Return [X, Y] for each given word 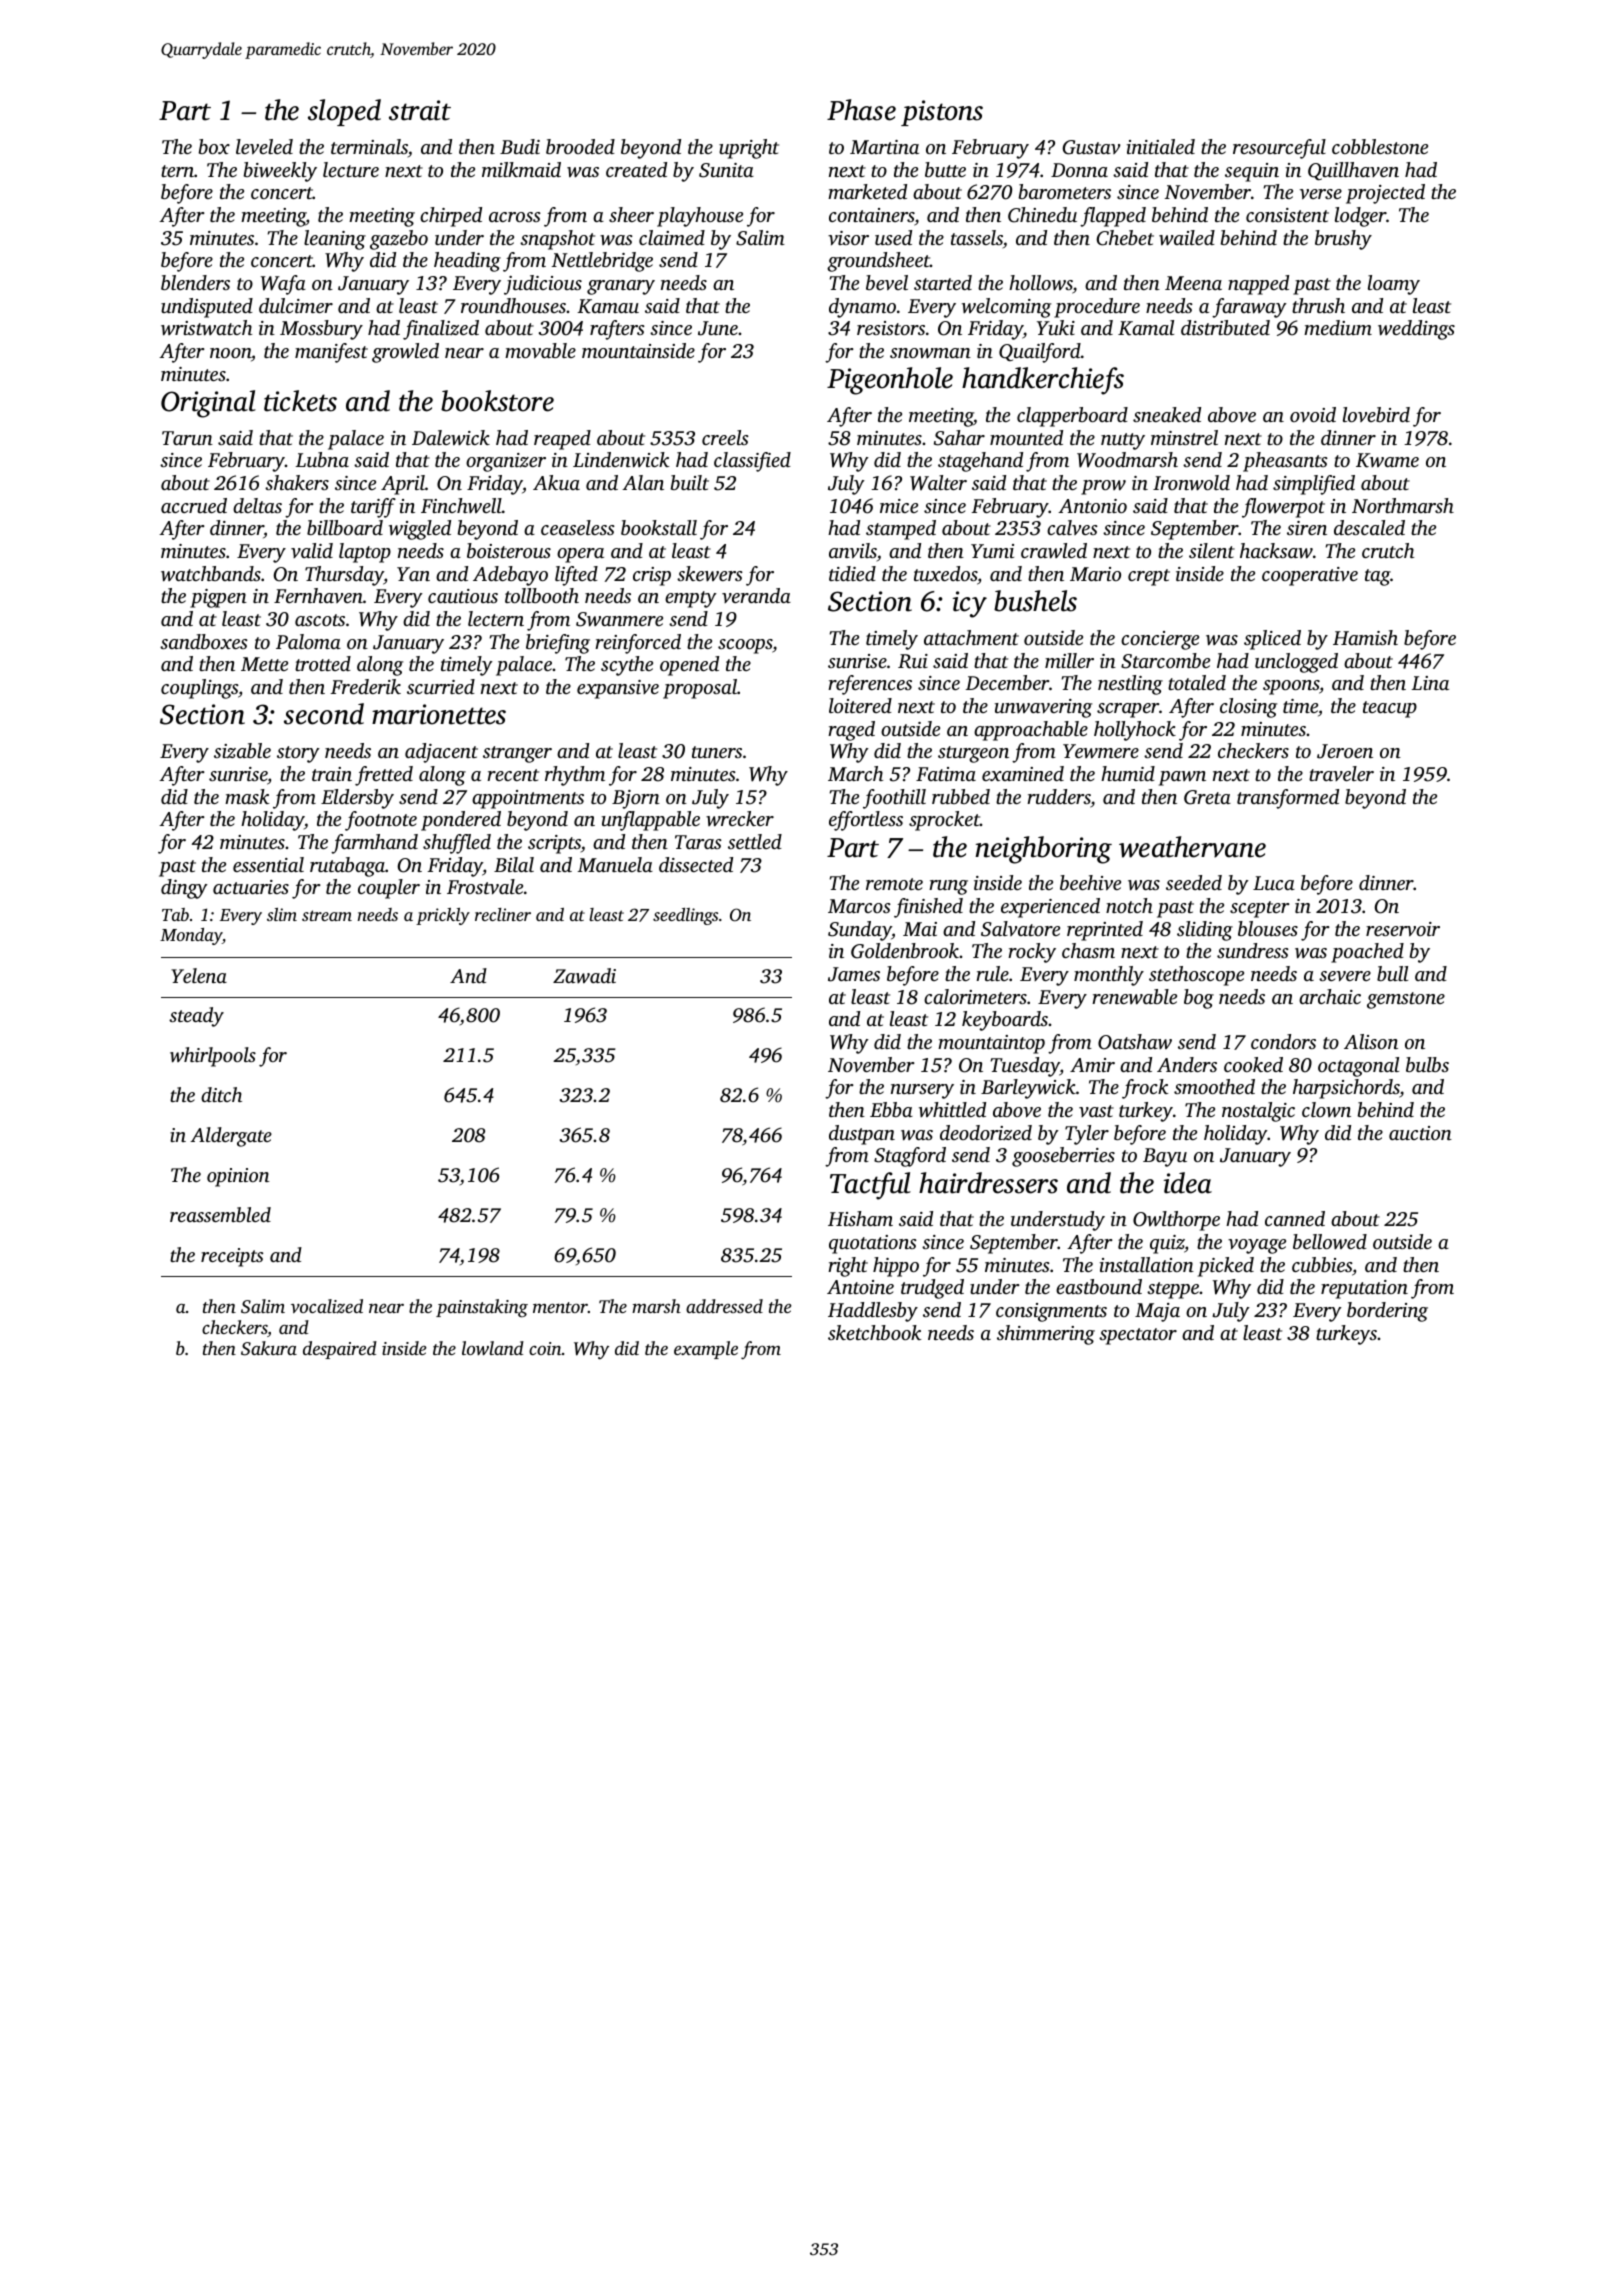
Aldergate [231, 1137]
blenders [195, 282]
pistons [942, 113]
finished [928, 908]
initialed [1161, 146]
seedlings [685, 916]
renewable [1134, 997]
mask [247, 796]
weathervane [1192, 847]
